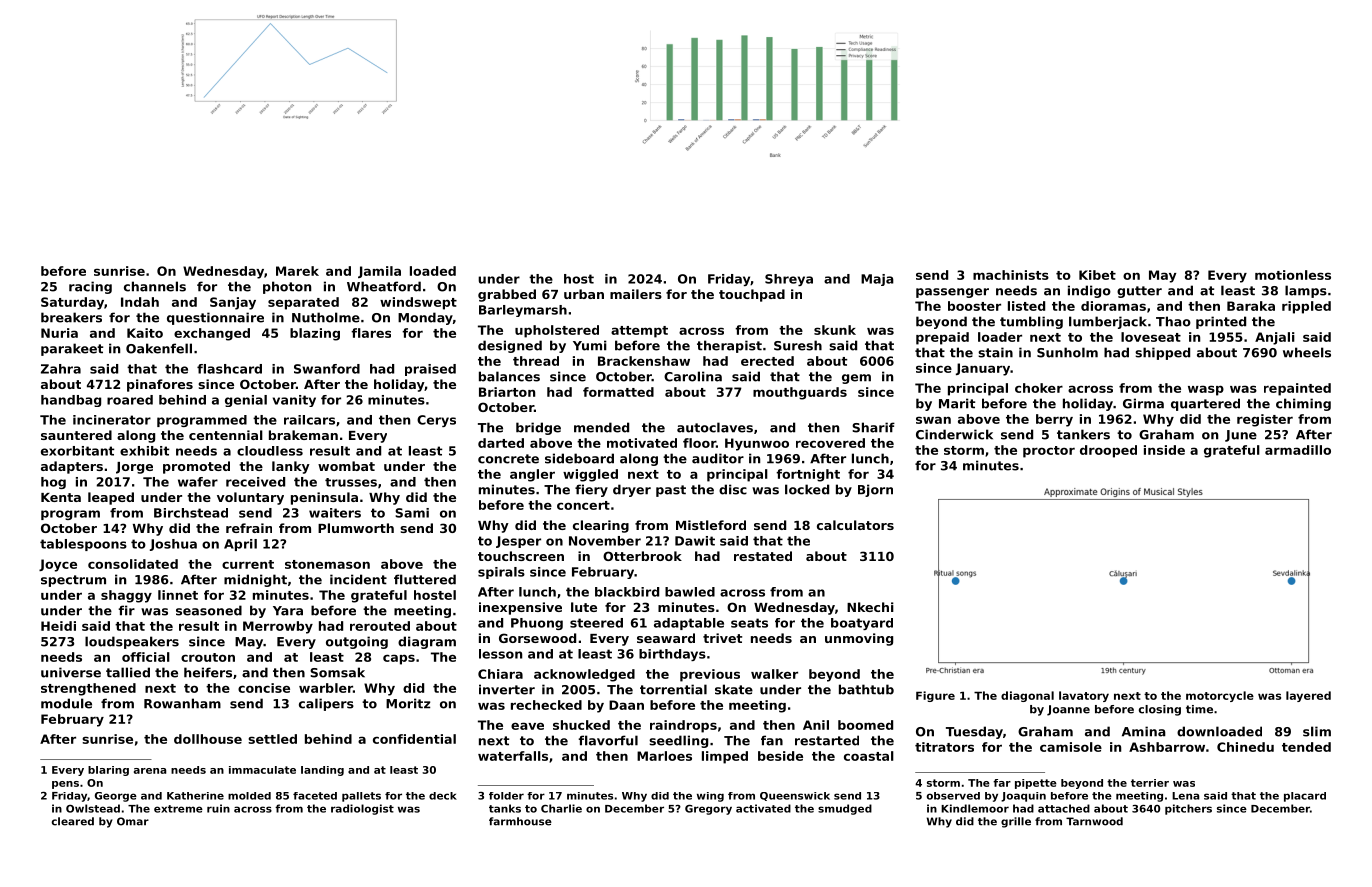 The width and height of the screenshot is (1372, 887). Describe the element at coordinates (725, 757) in the screenshot. I see `limped` at that location.
